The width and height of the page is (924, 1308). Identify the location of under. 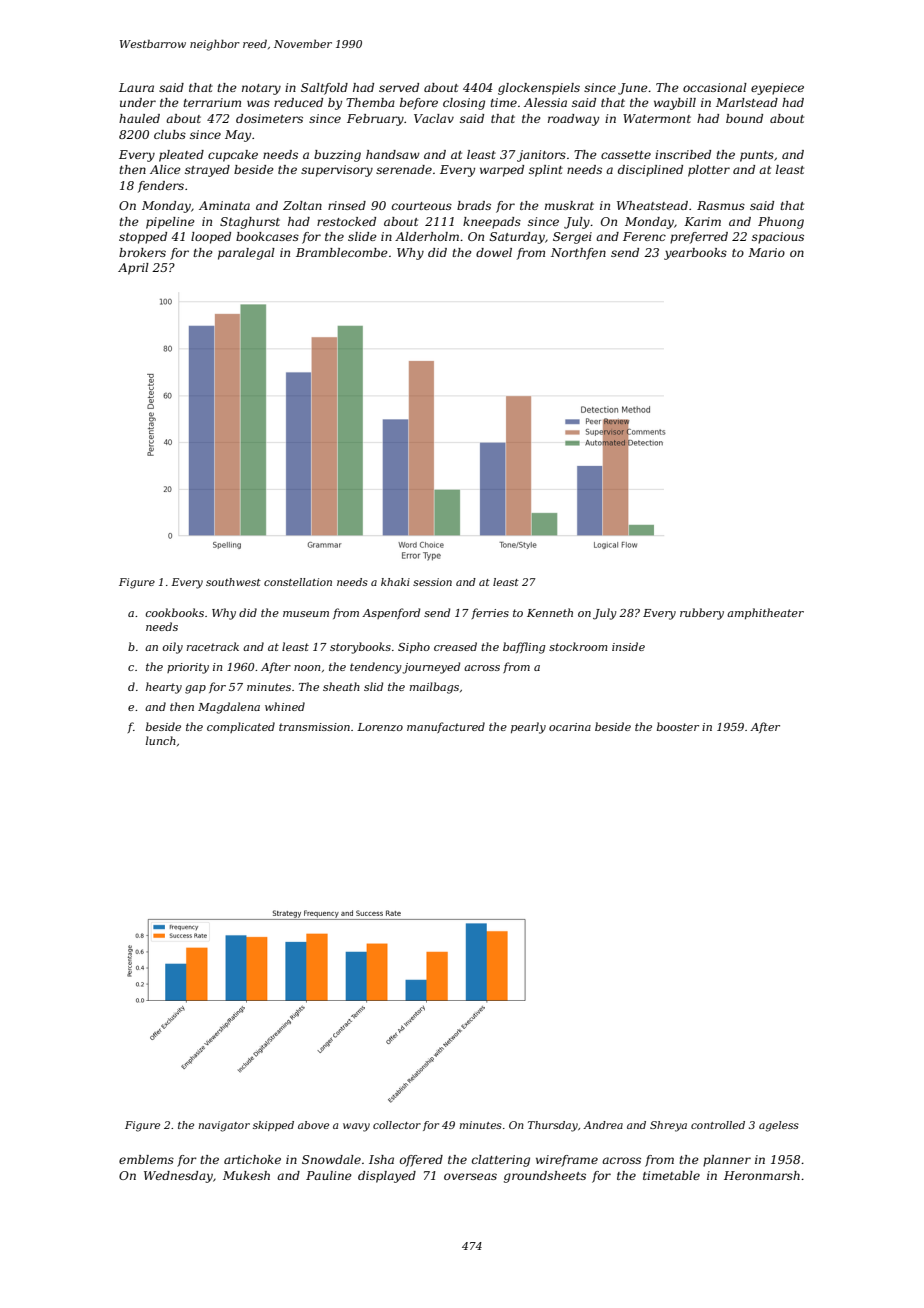
(138, 102).
